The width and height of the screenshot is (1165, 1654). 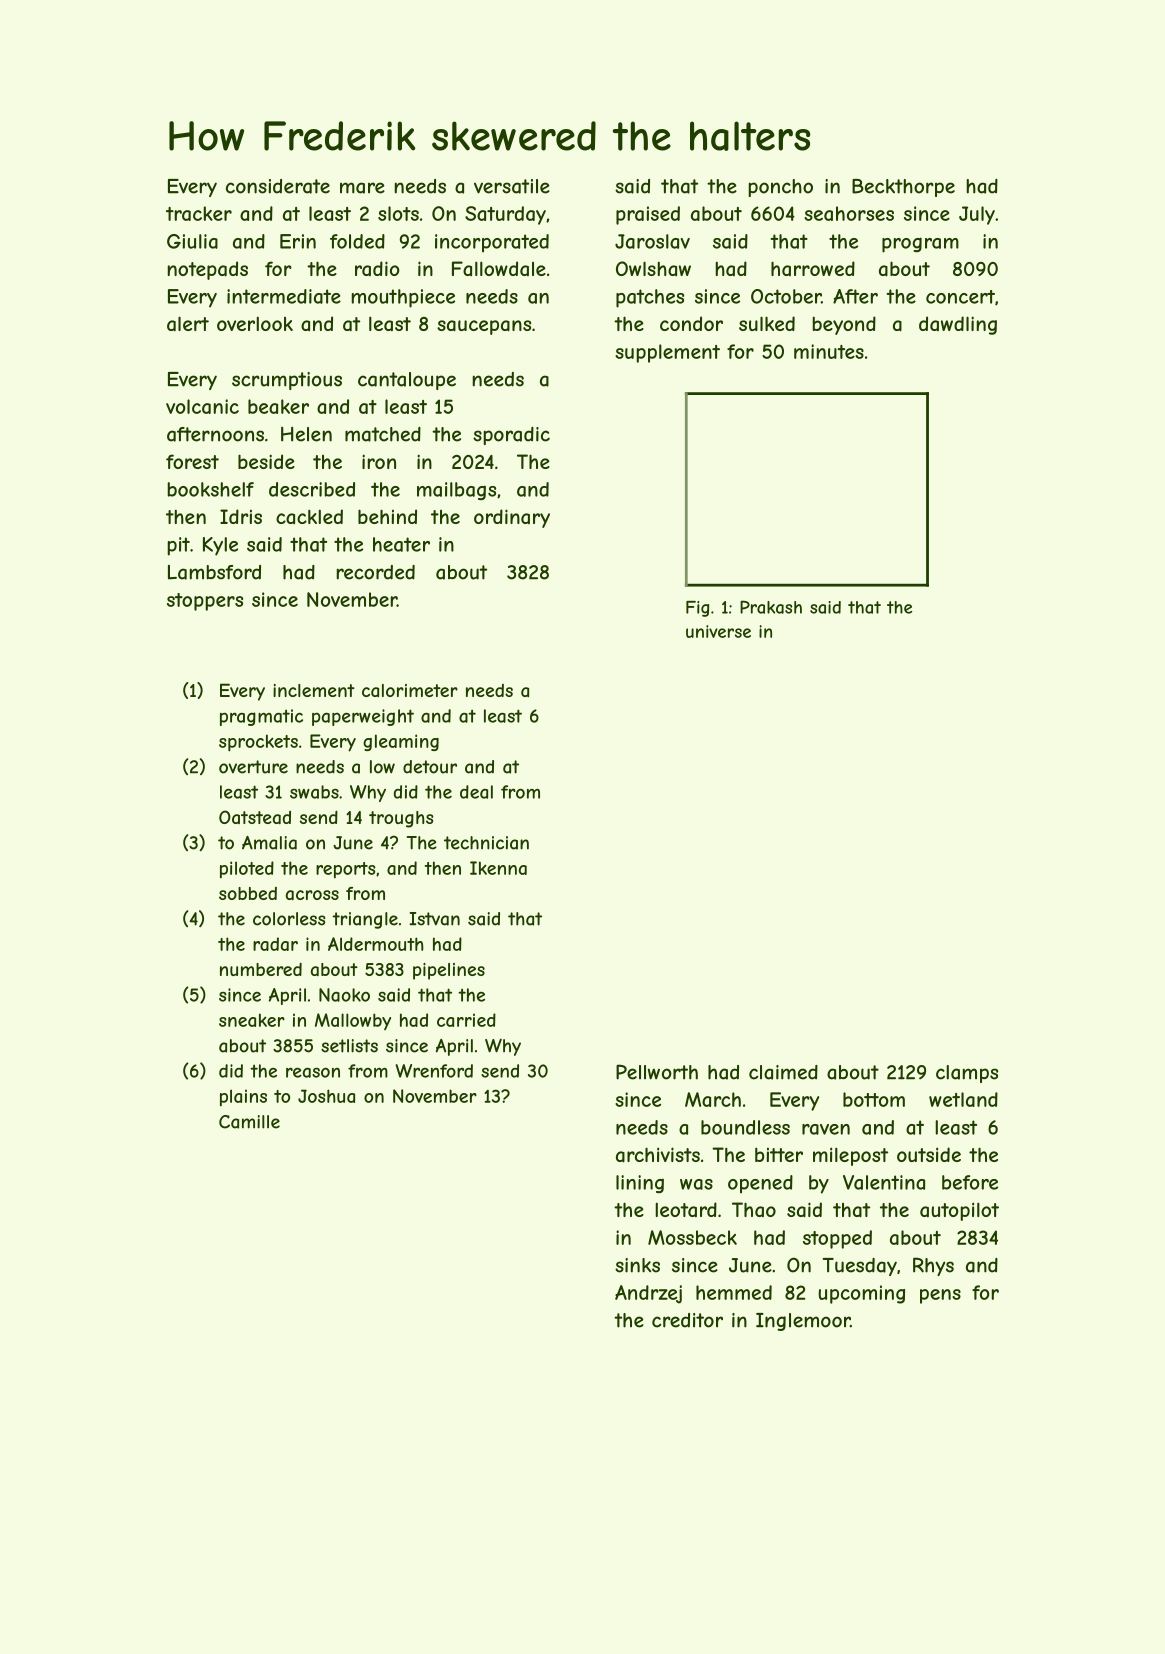 I want to click on bottom, so click(x=874, y=1099).
